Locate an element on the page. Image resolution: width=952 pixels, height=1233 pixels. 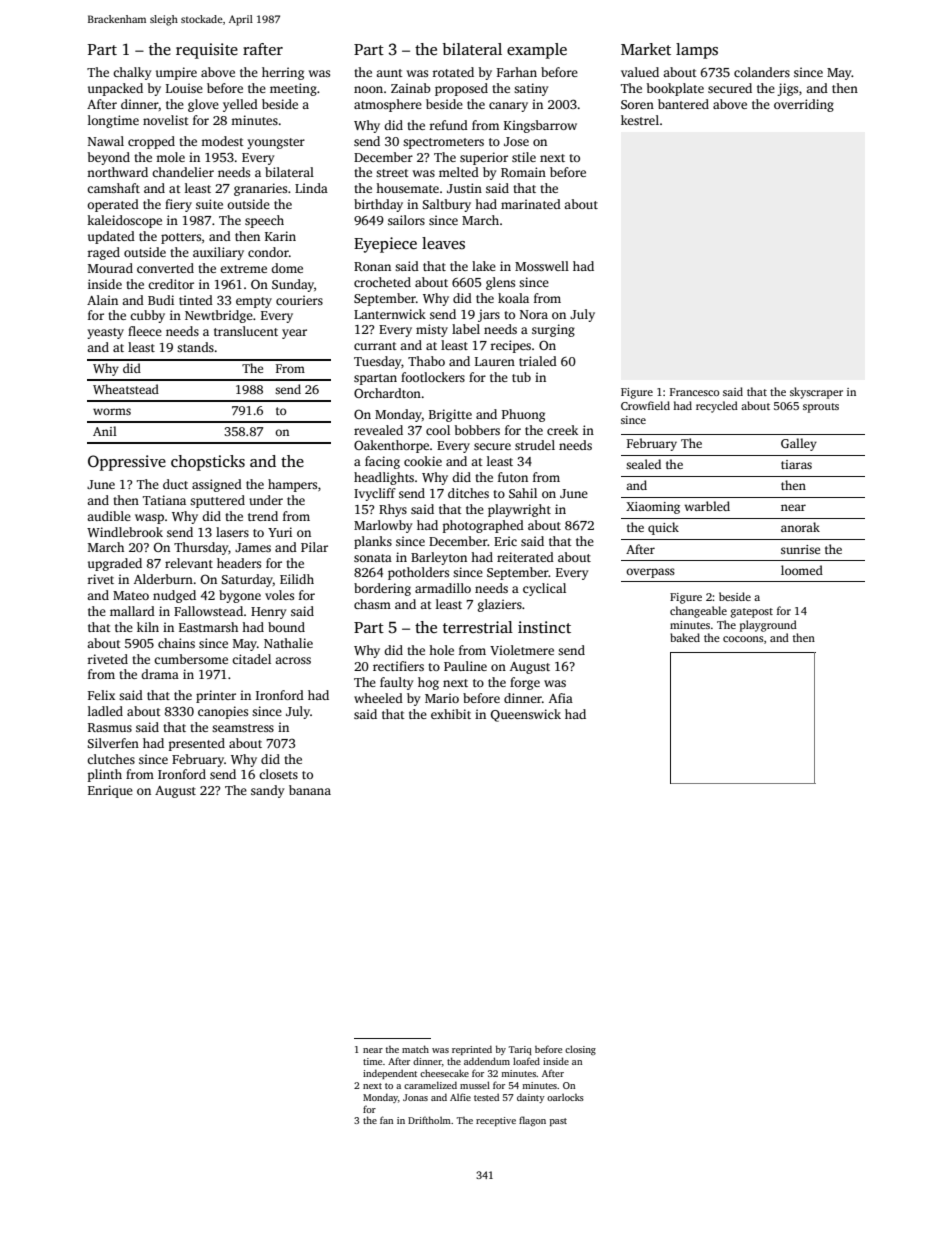
drama is located at coordinates (160, 674).
